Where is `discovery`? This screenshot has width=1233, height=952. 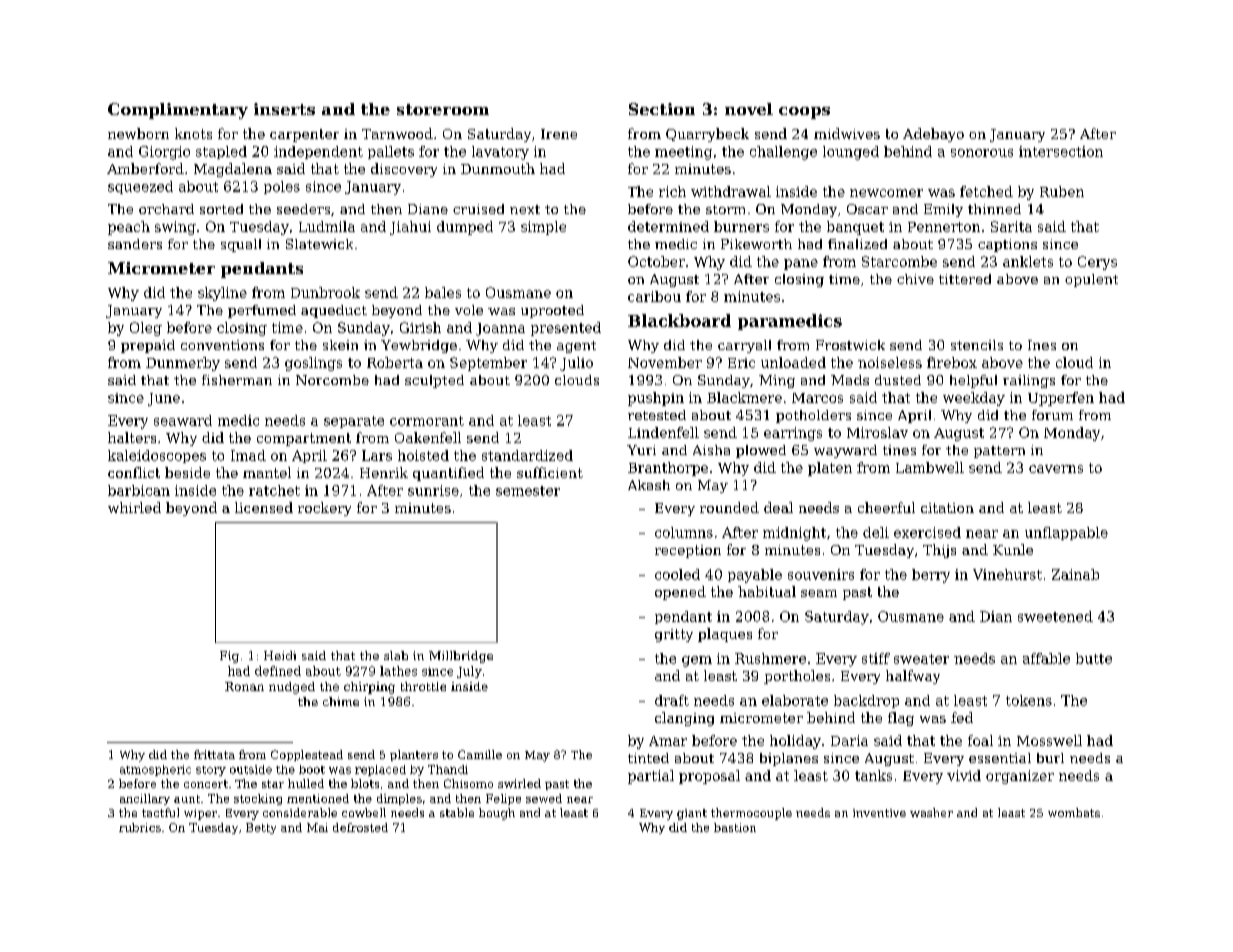 discovery is located at coordinates (404, 170).
